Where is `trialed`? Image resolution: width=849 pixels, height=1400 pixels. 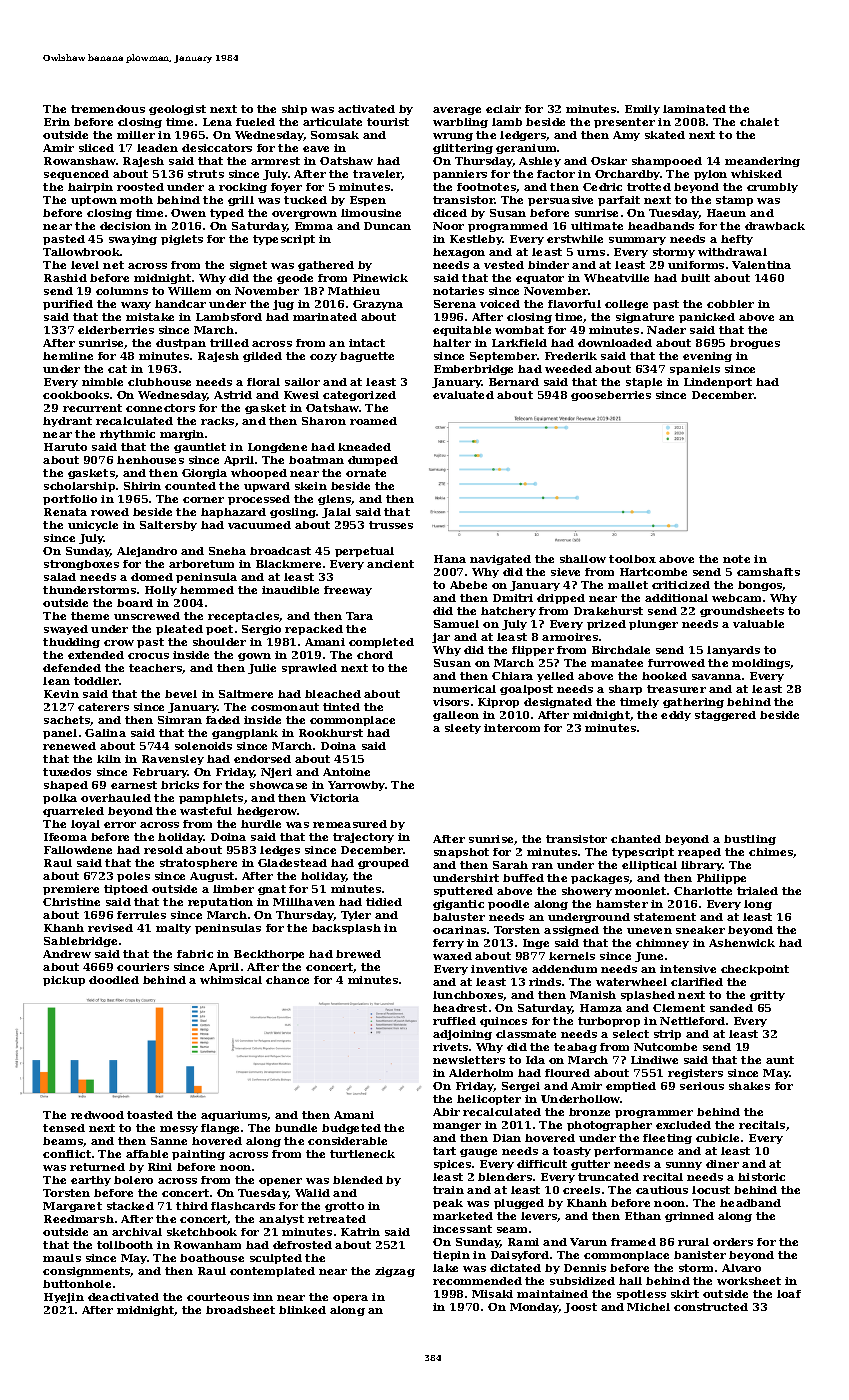 trialed is located at coordinates (757, 891).
